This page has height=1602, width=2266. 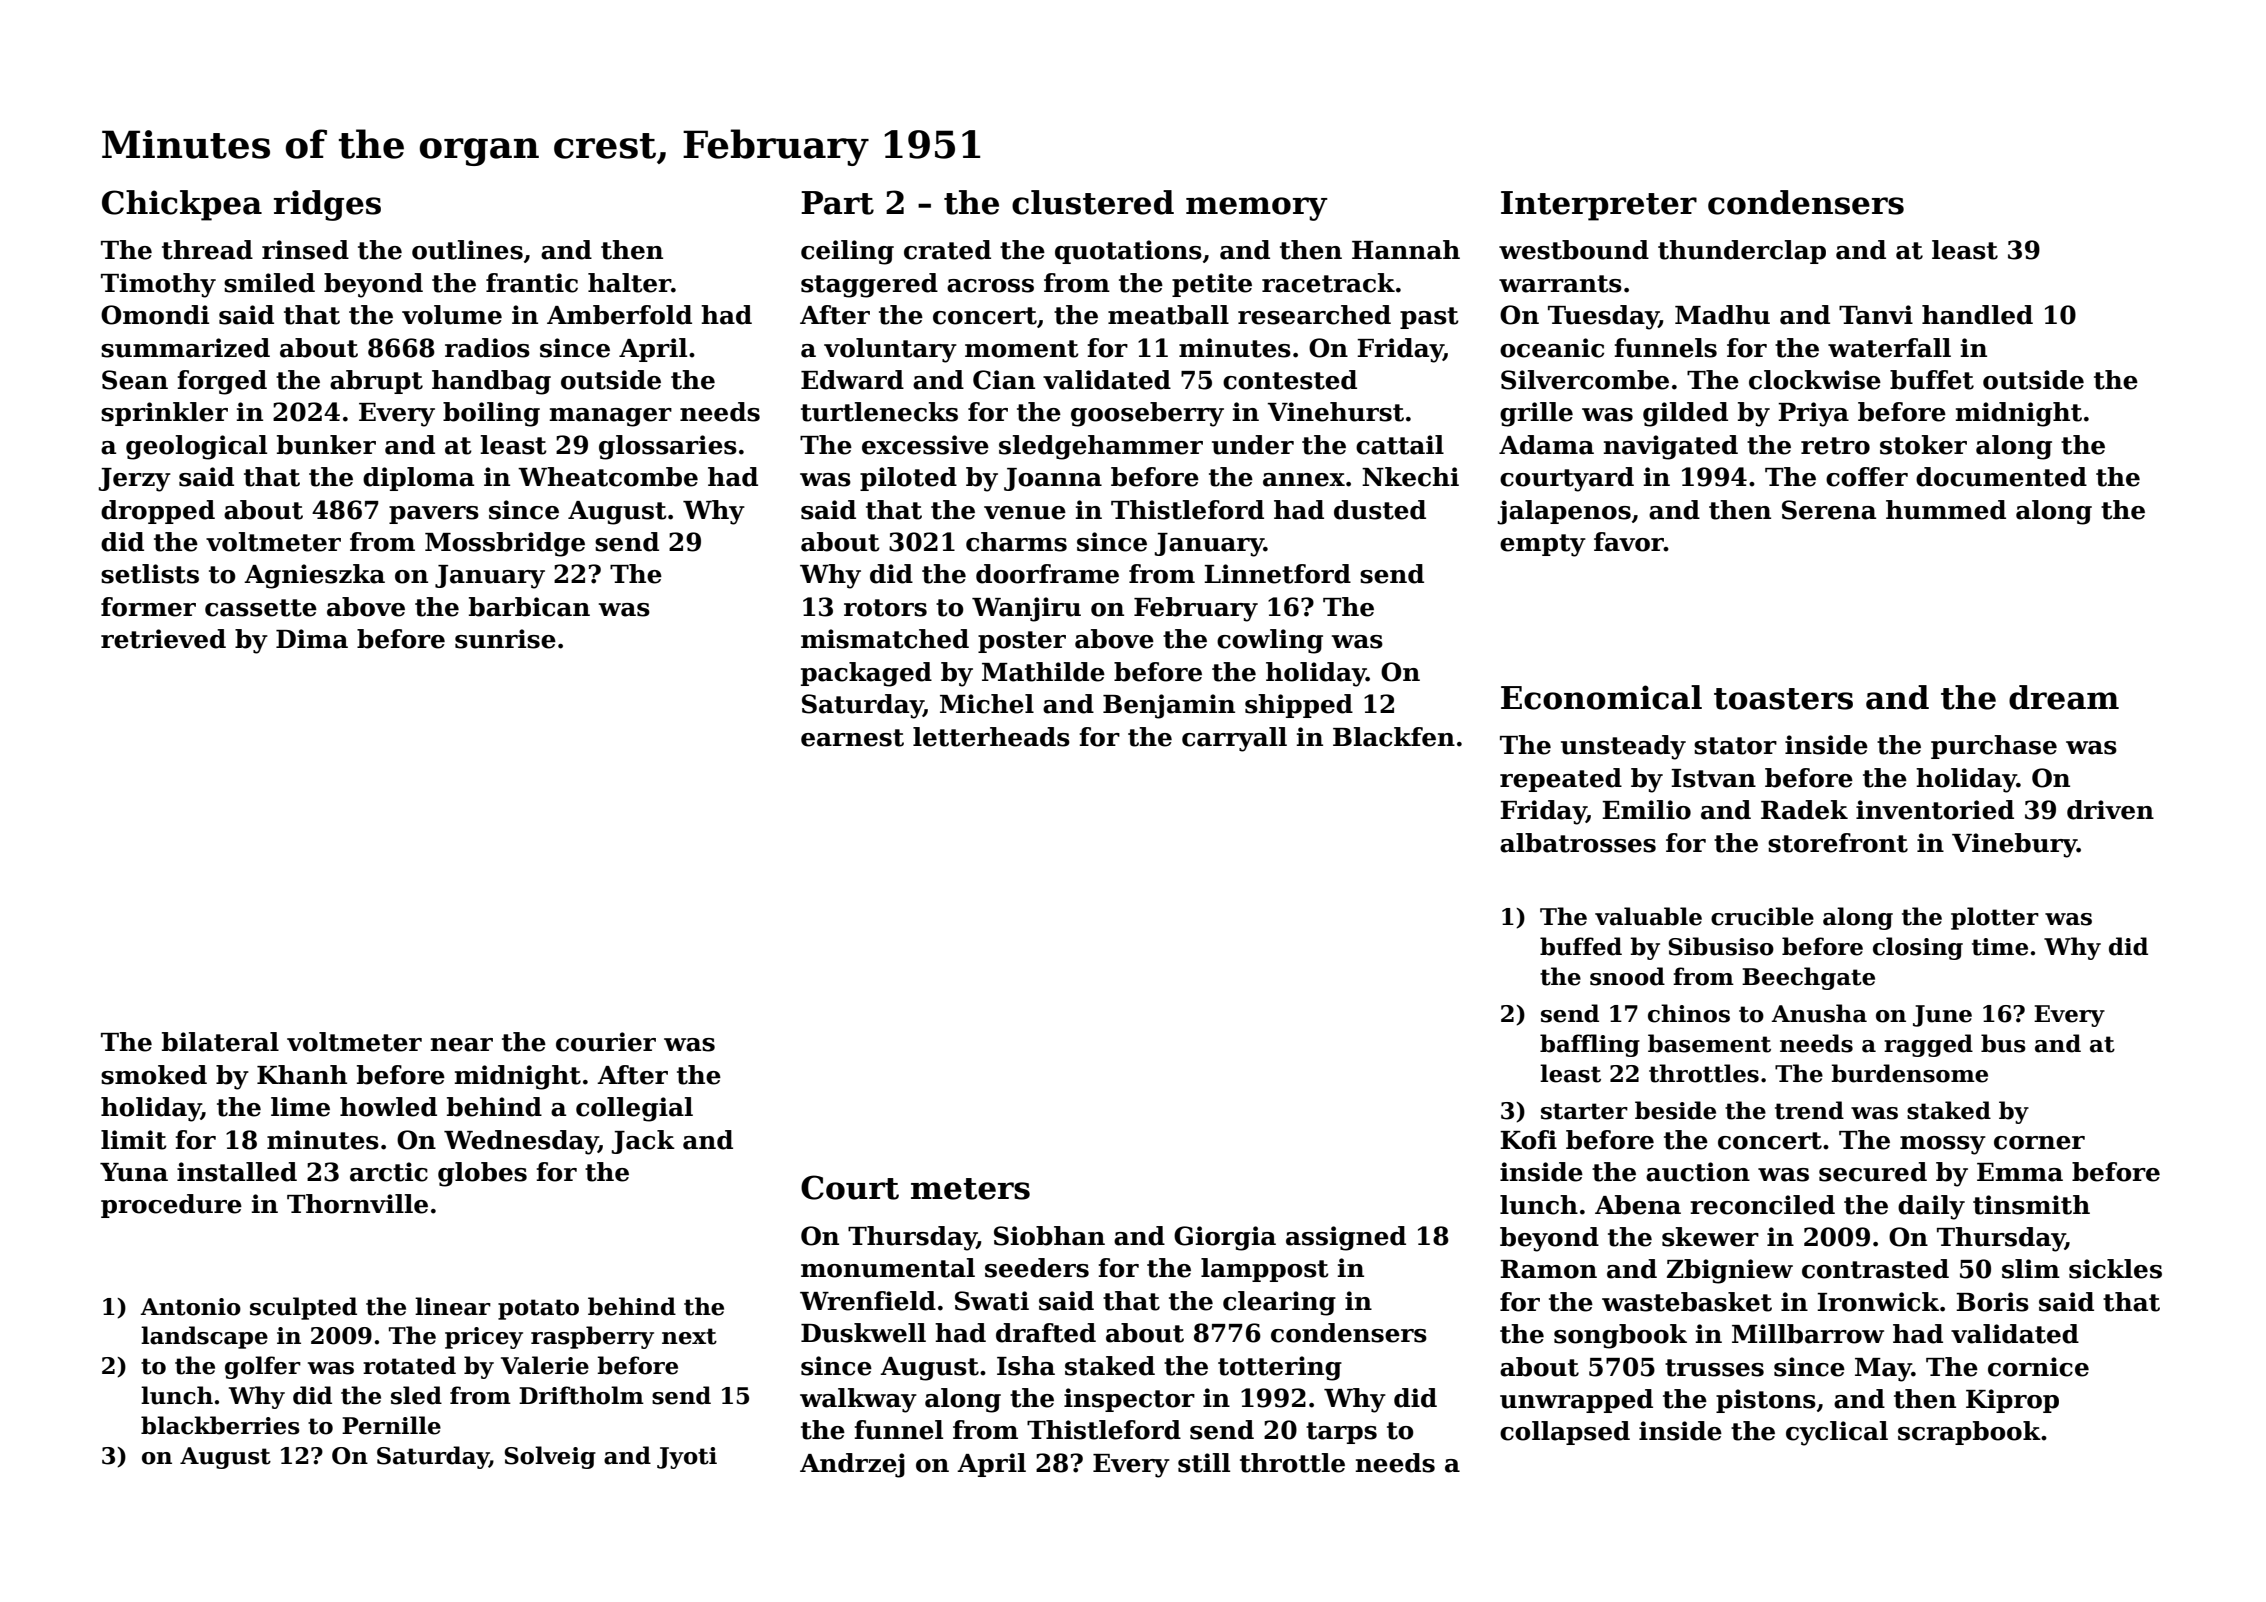 What do you see at coordinates (2039, 1143) in the page?
I see `corner` at bounding box center [2039, 1143].
